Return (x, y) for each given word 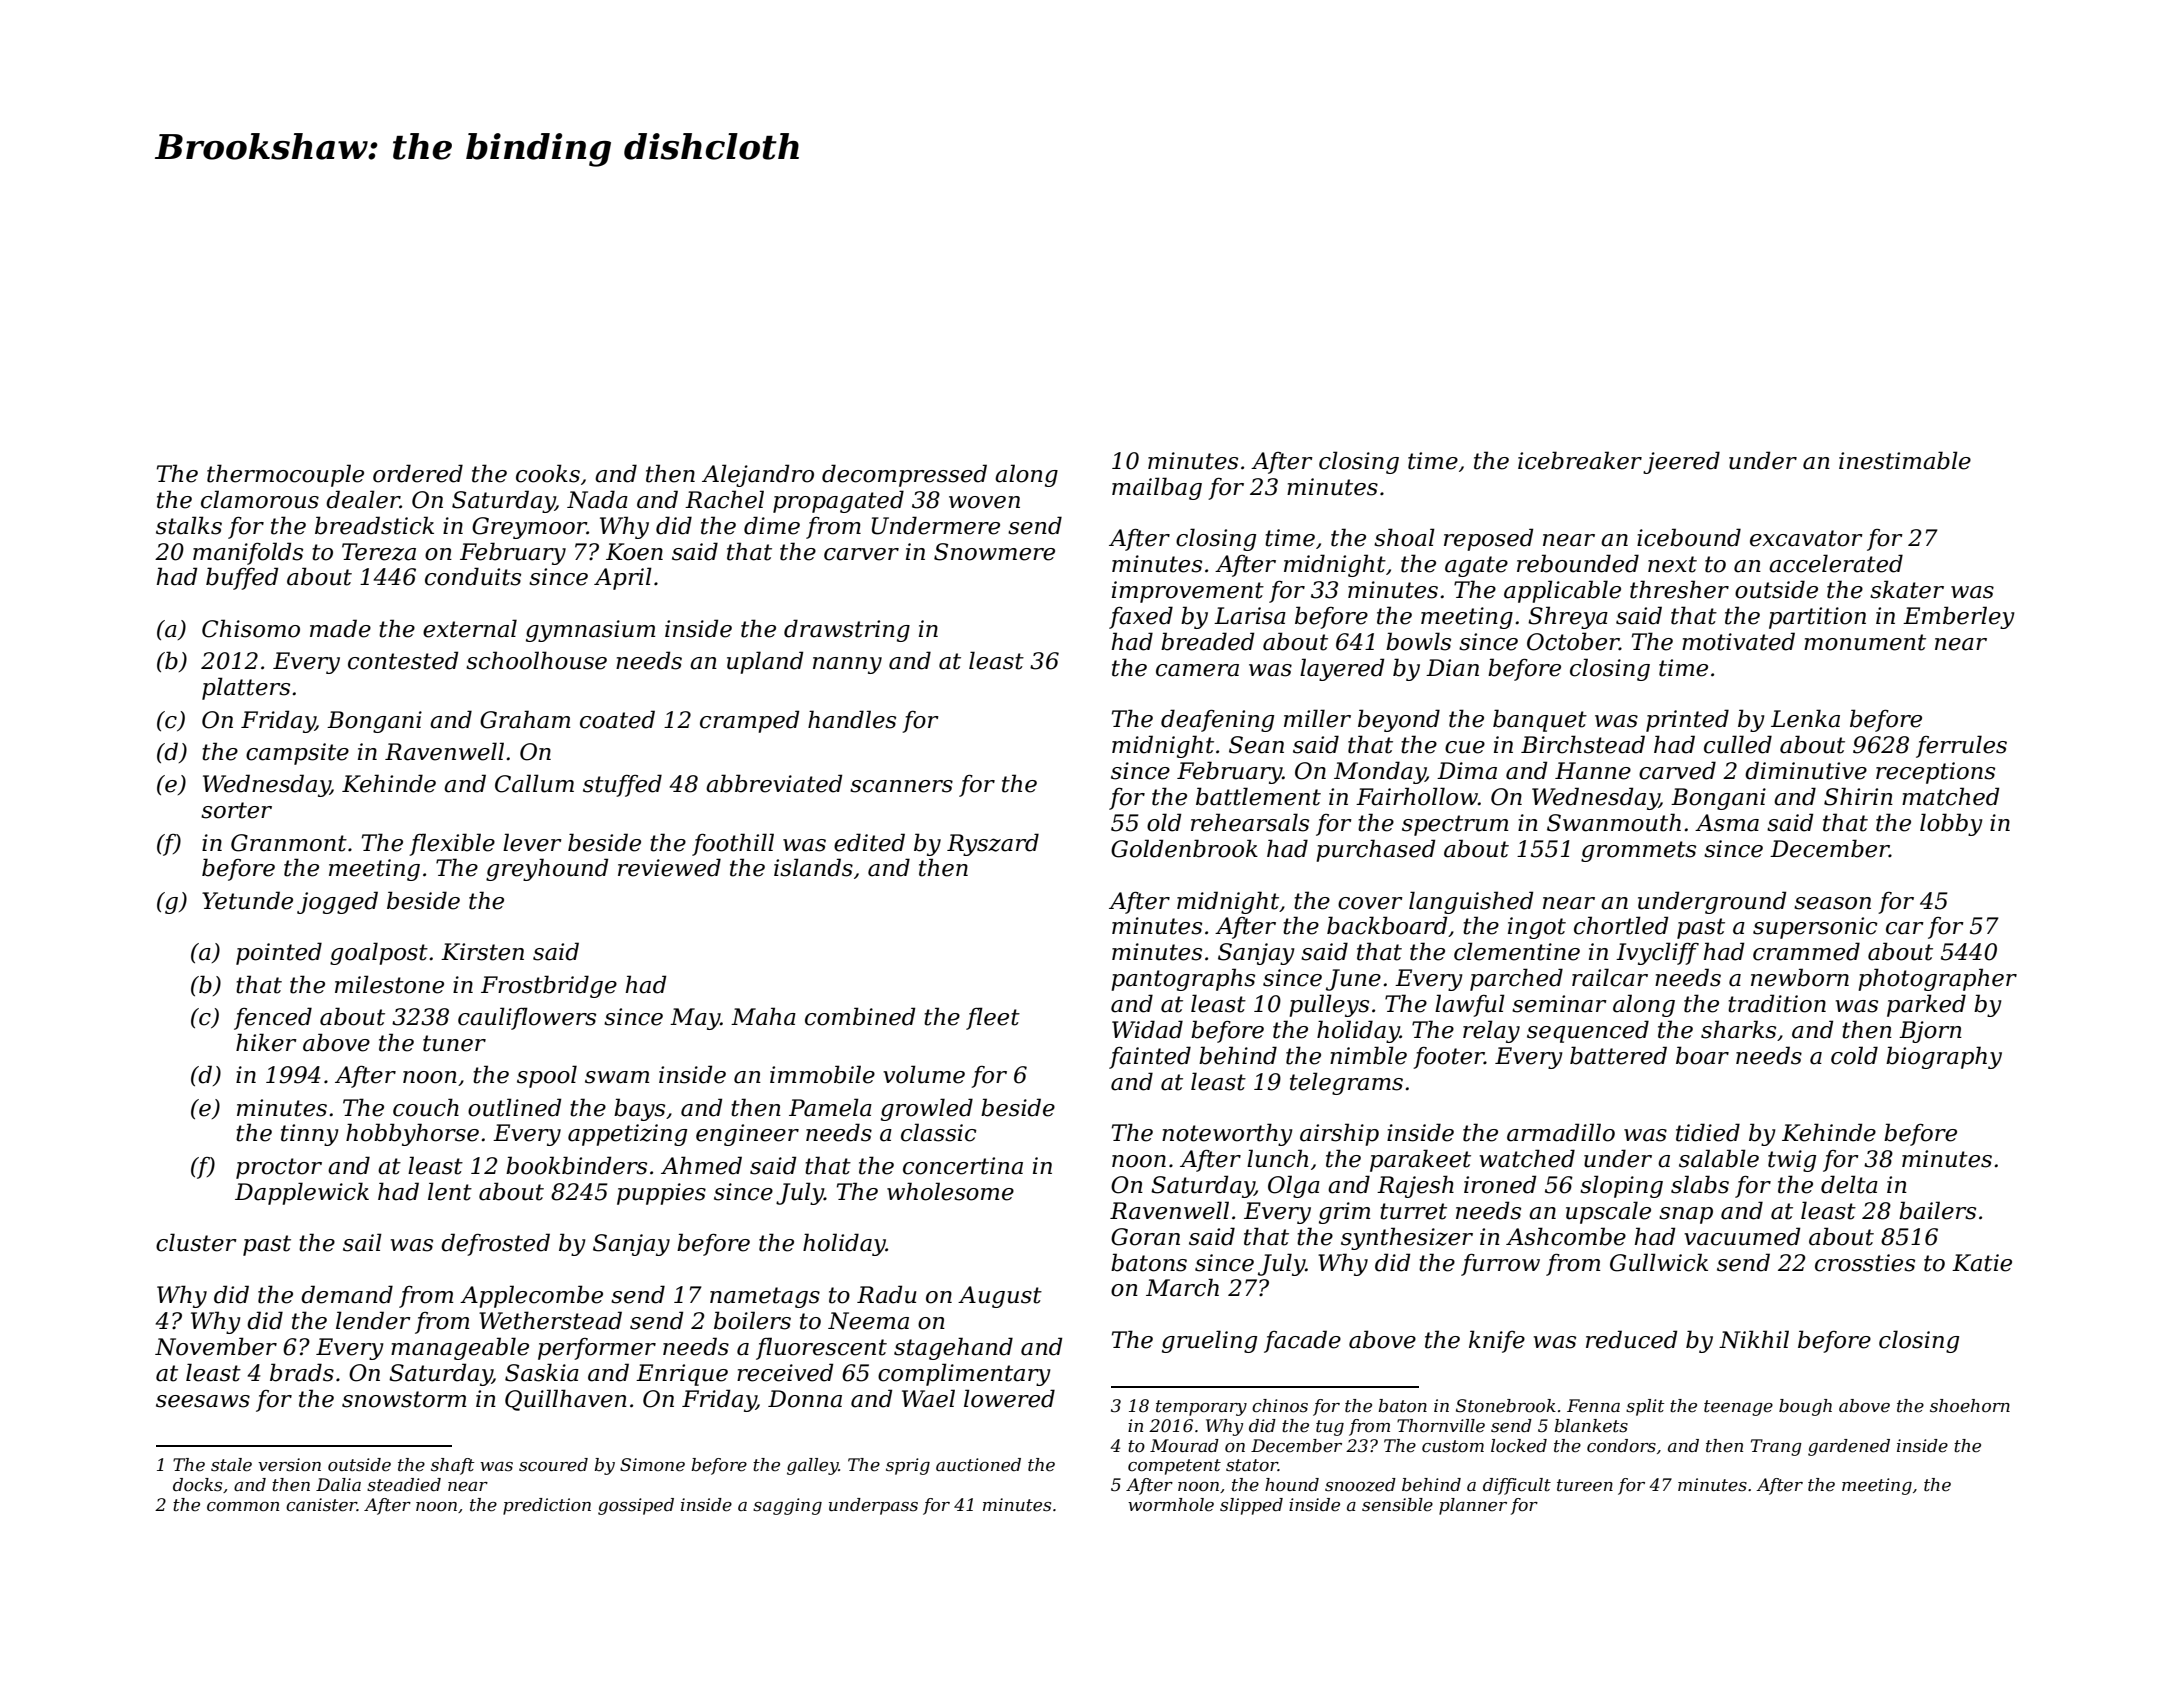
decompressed (904, 475)
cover (1370, 903)
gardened (1849, 1447)
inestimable (1905, 460)
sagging (787, 1506)
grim (1344, 1213)
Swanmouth (1614, 822)
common (243, 1507)
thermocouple (285, 475)
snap (1686, 1215)
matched (1950, 796)
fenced (273, 1018)
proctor (279, 1168)
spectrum (1455, 825)
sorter (236, 810)
